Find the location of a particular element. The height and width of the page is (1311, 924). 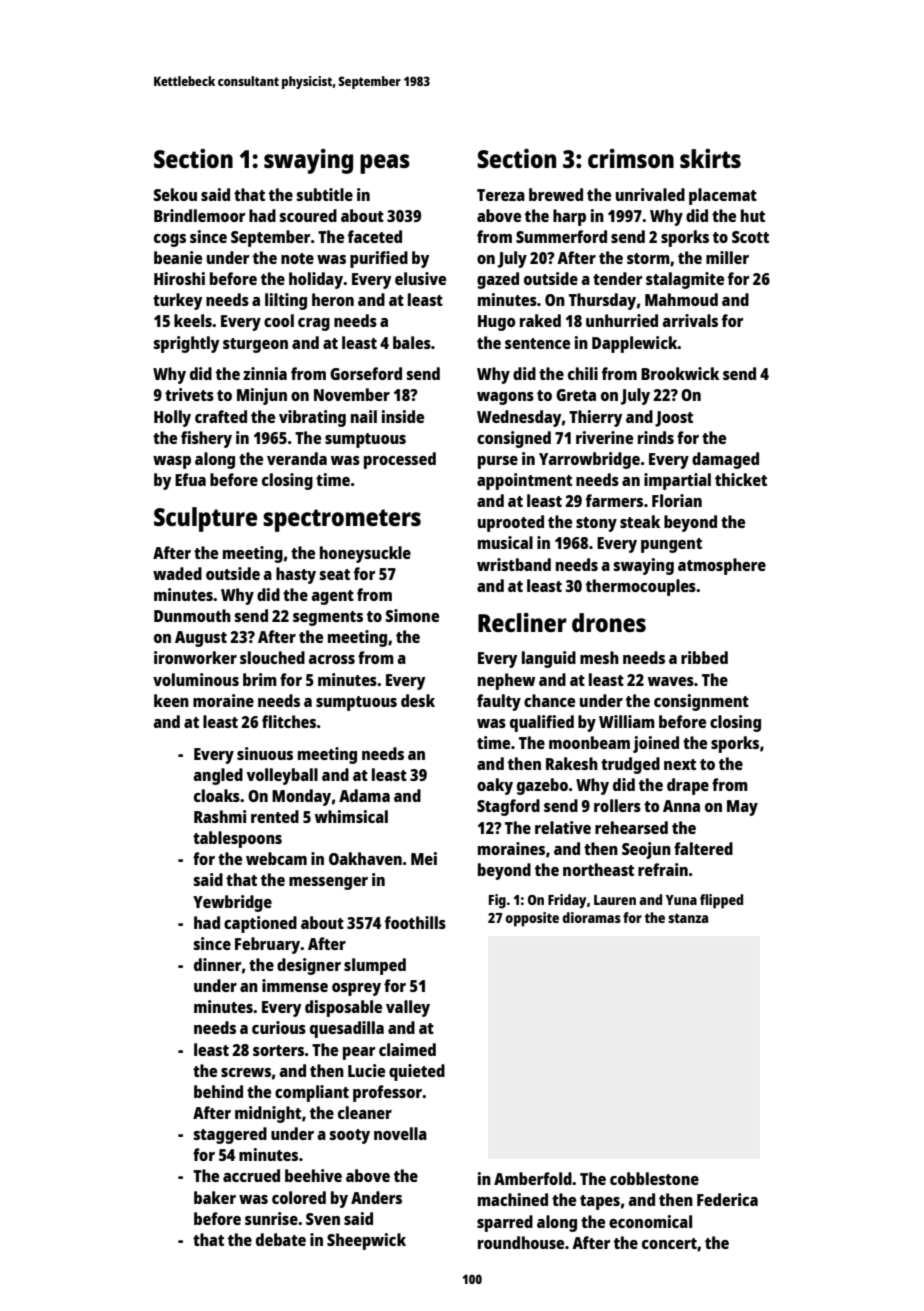

accrued is located at coordinates (251, 1175).
